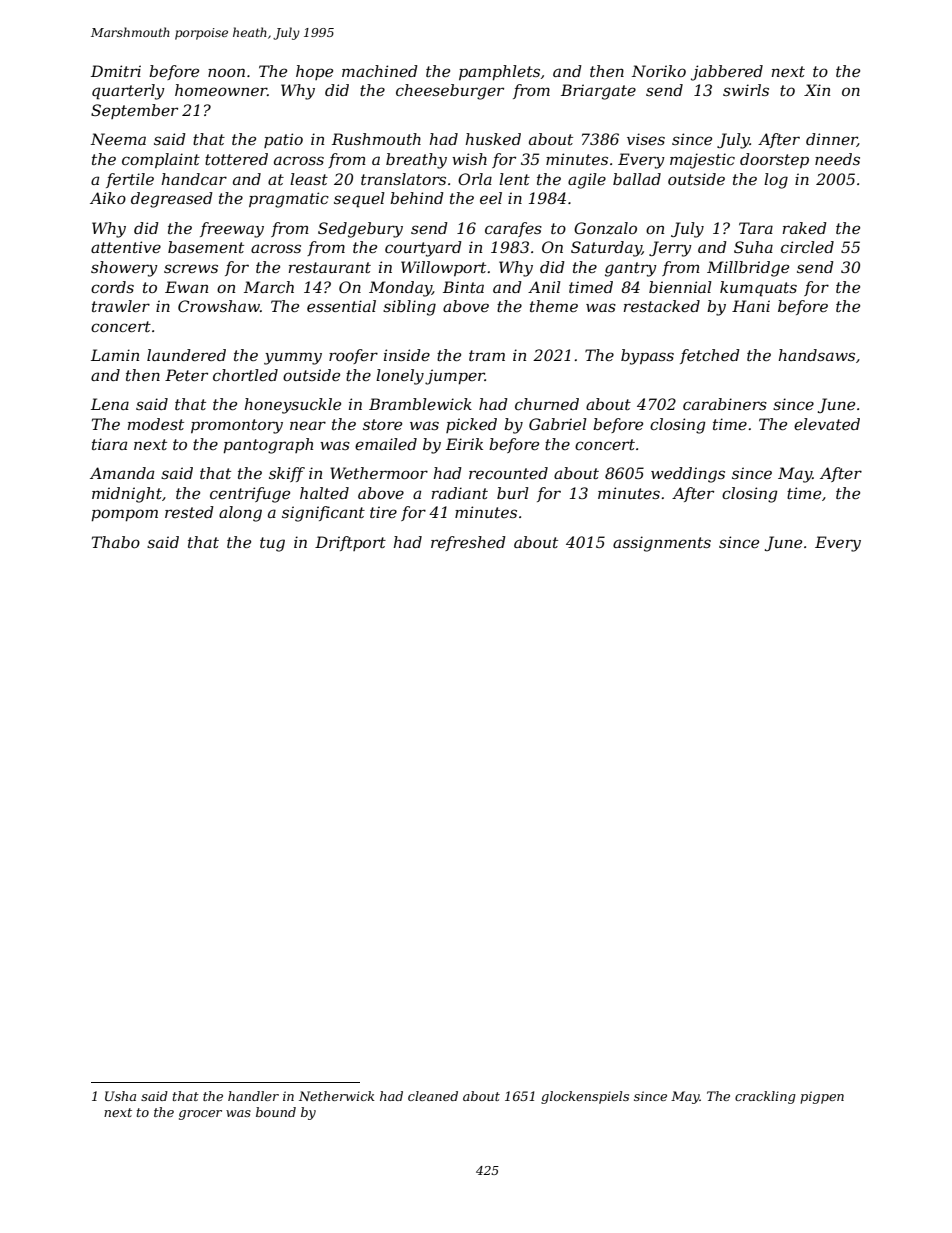 This page has height=1233, width=952. What do you see at coordinates (544, 287) in the page?
I see `Anil` at bounding box center [544, 287].
